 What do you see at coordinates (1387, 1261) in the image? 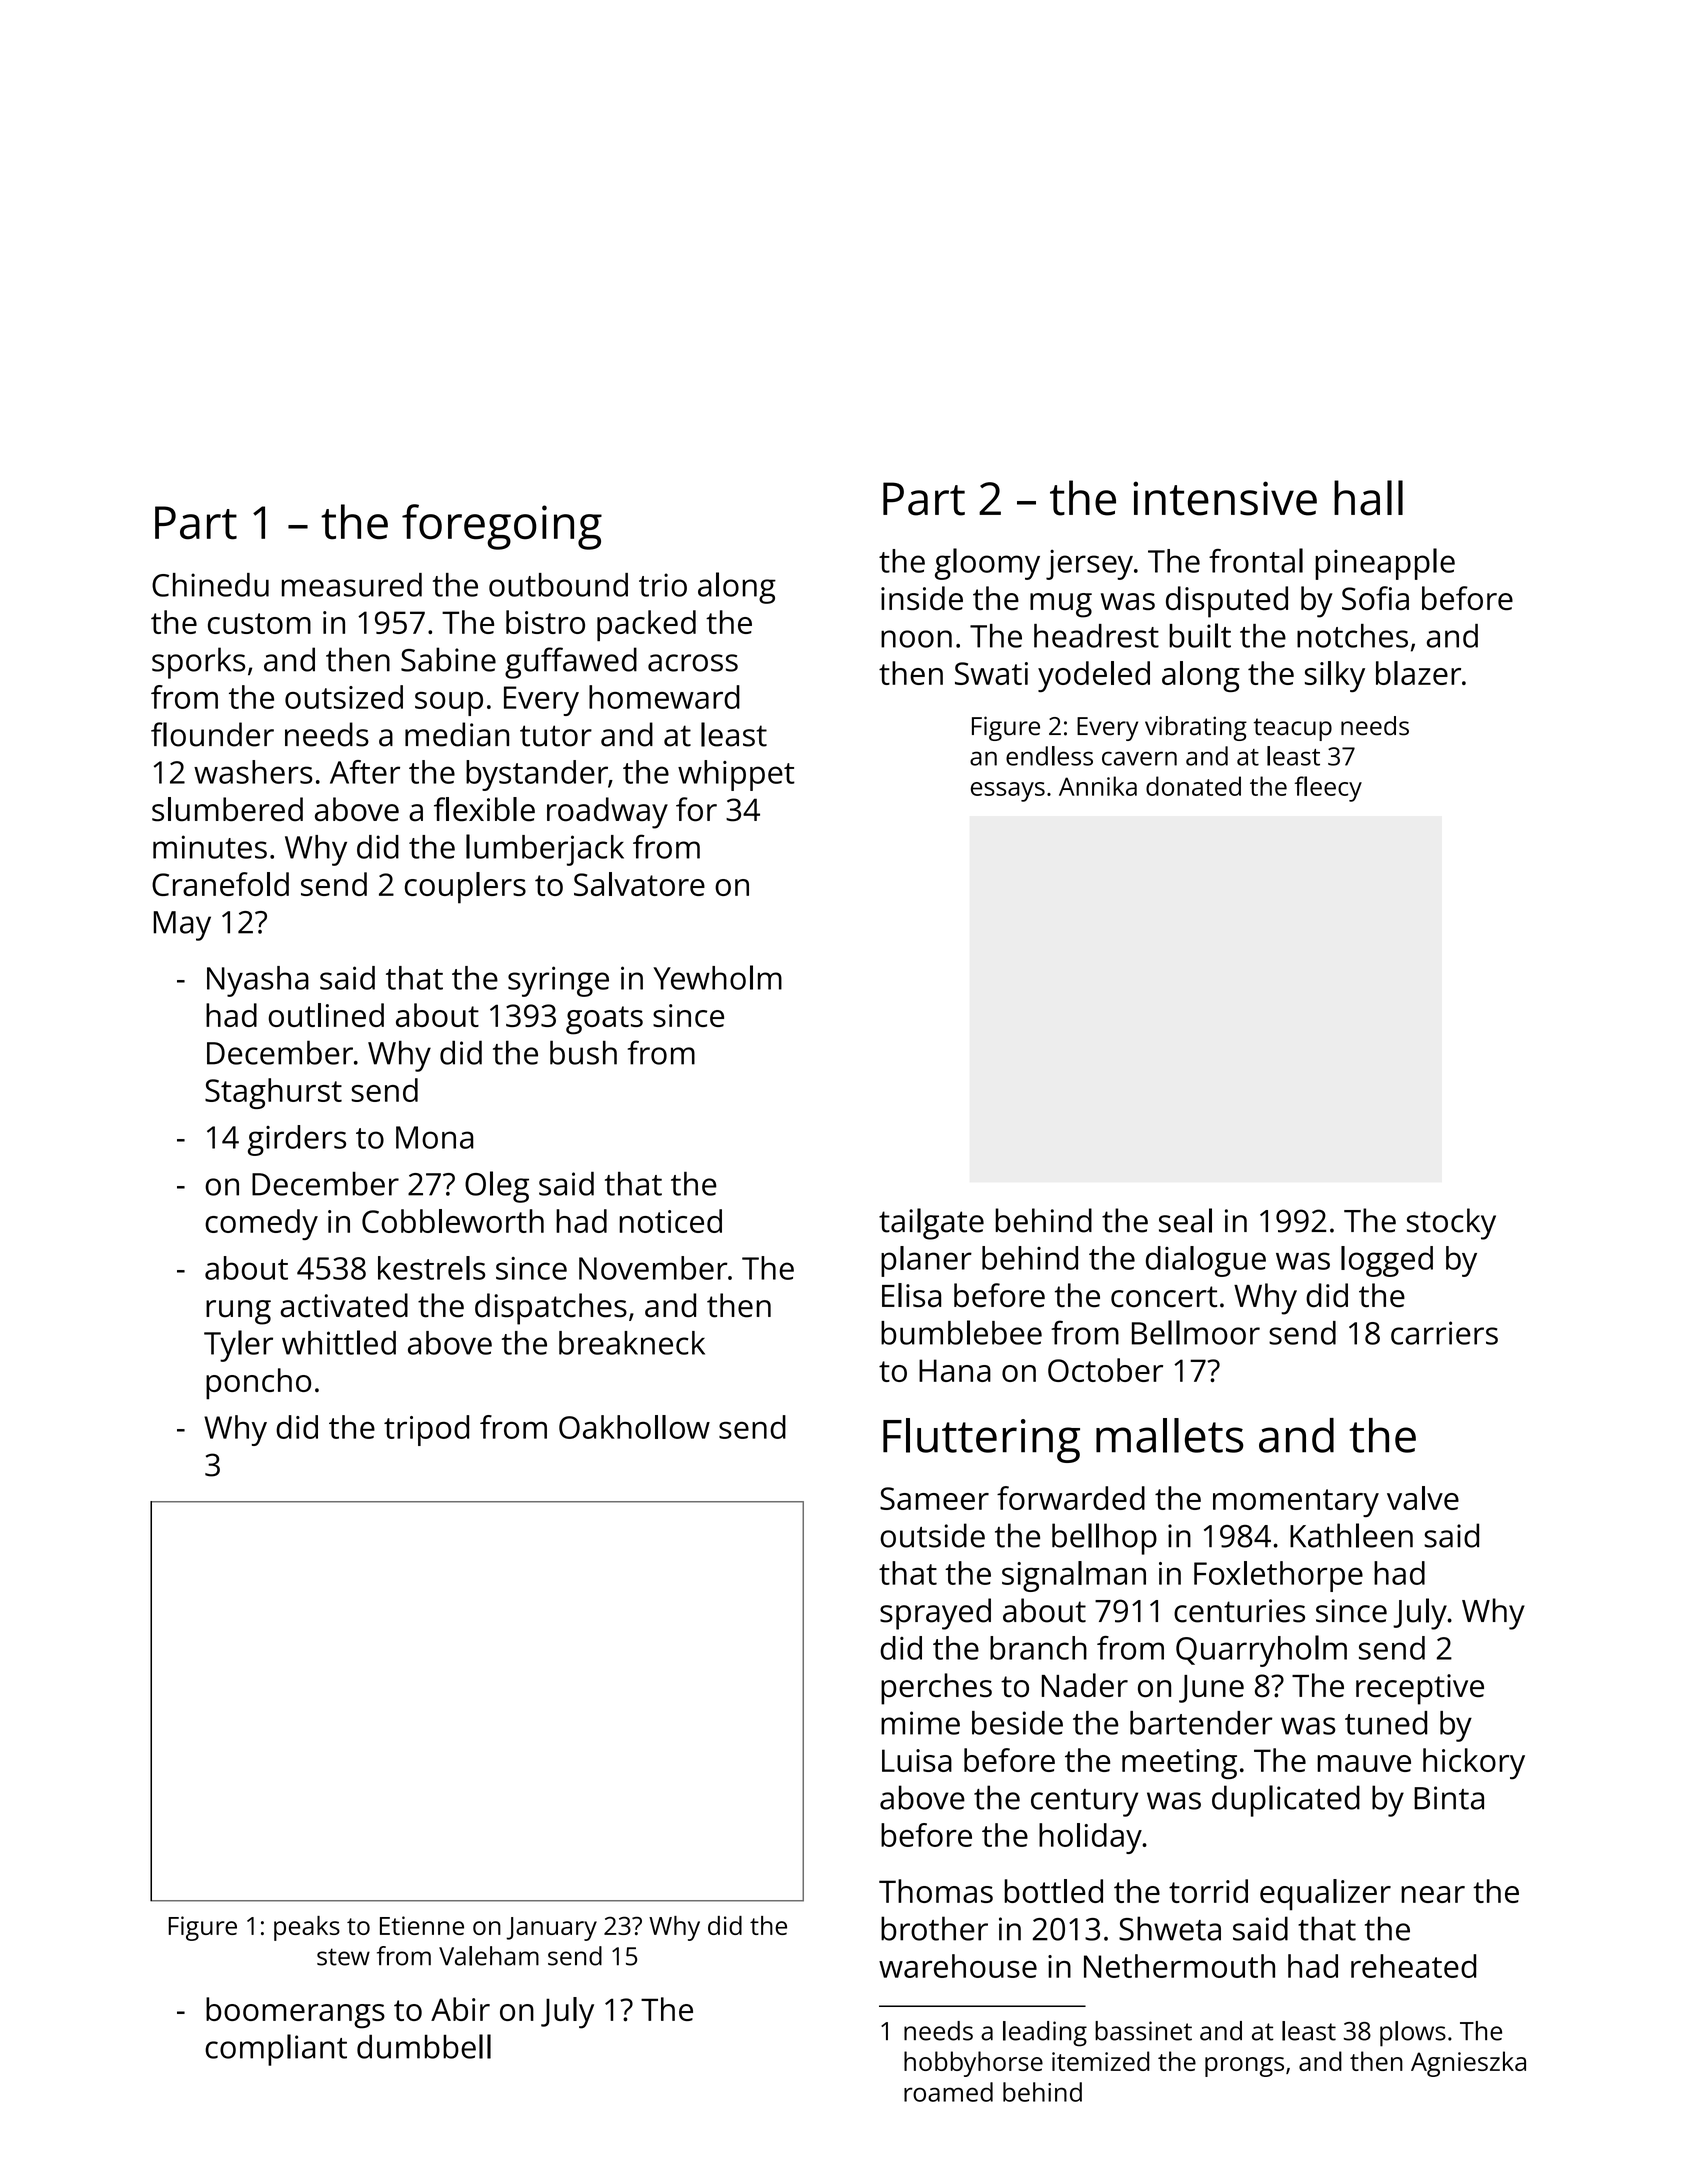
I see `logged` at bounding box center [1387, 1261].
